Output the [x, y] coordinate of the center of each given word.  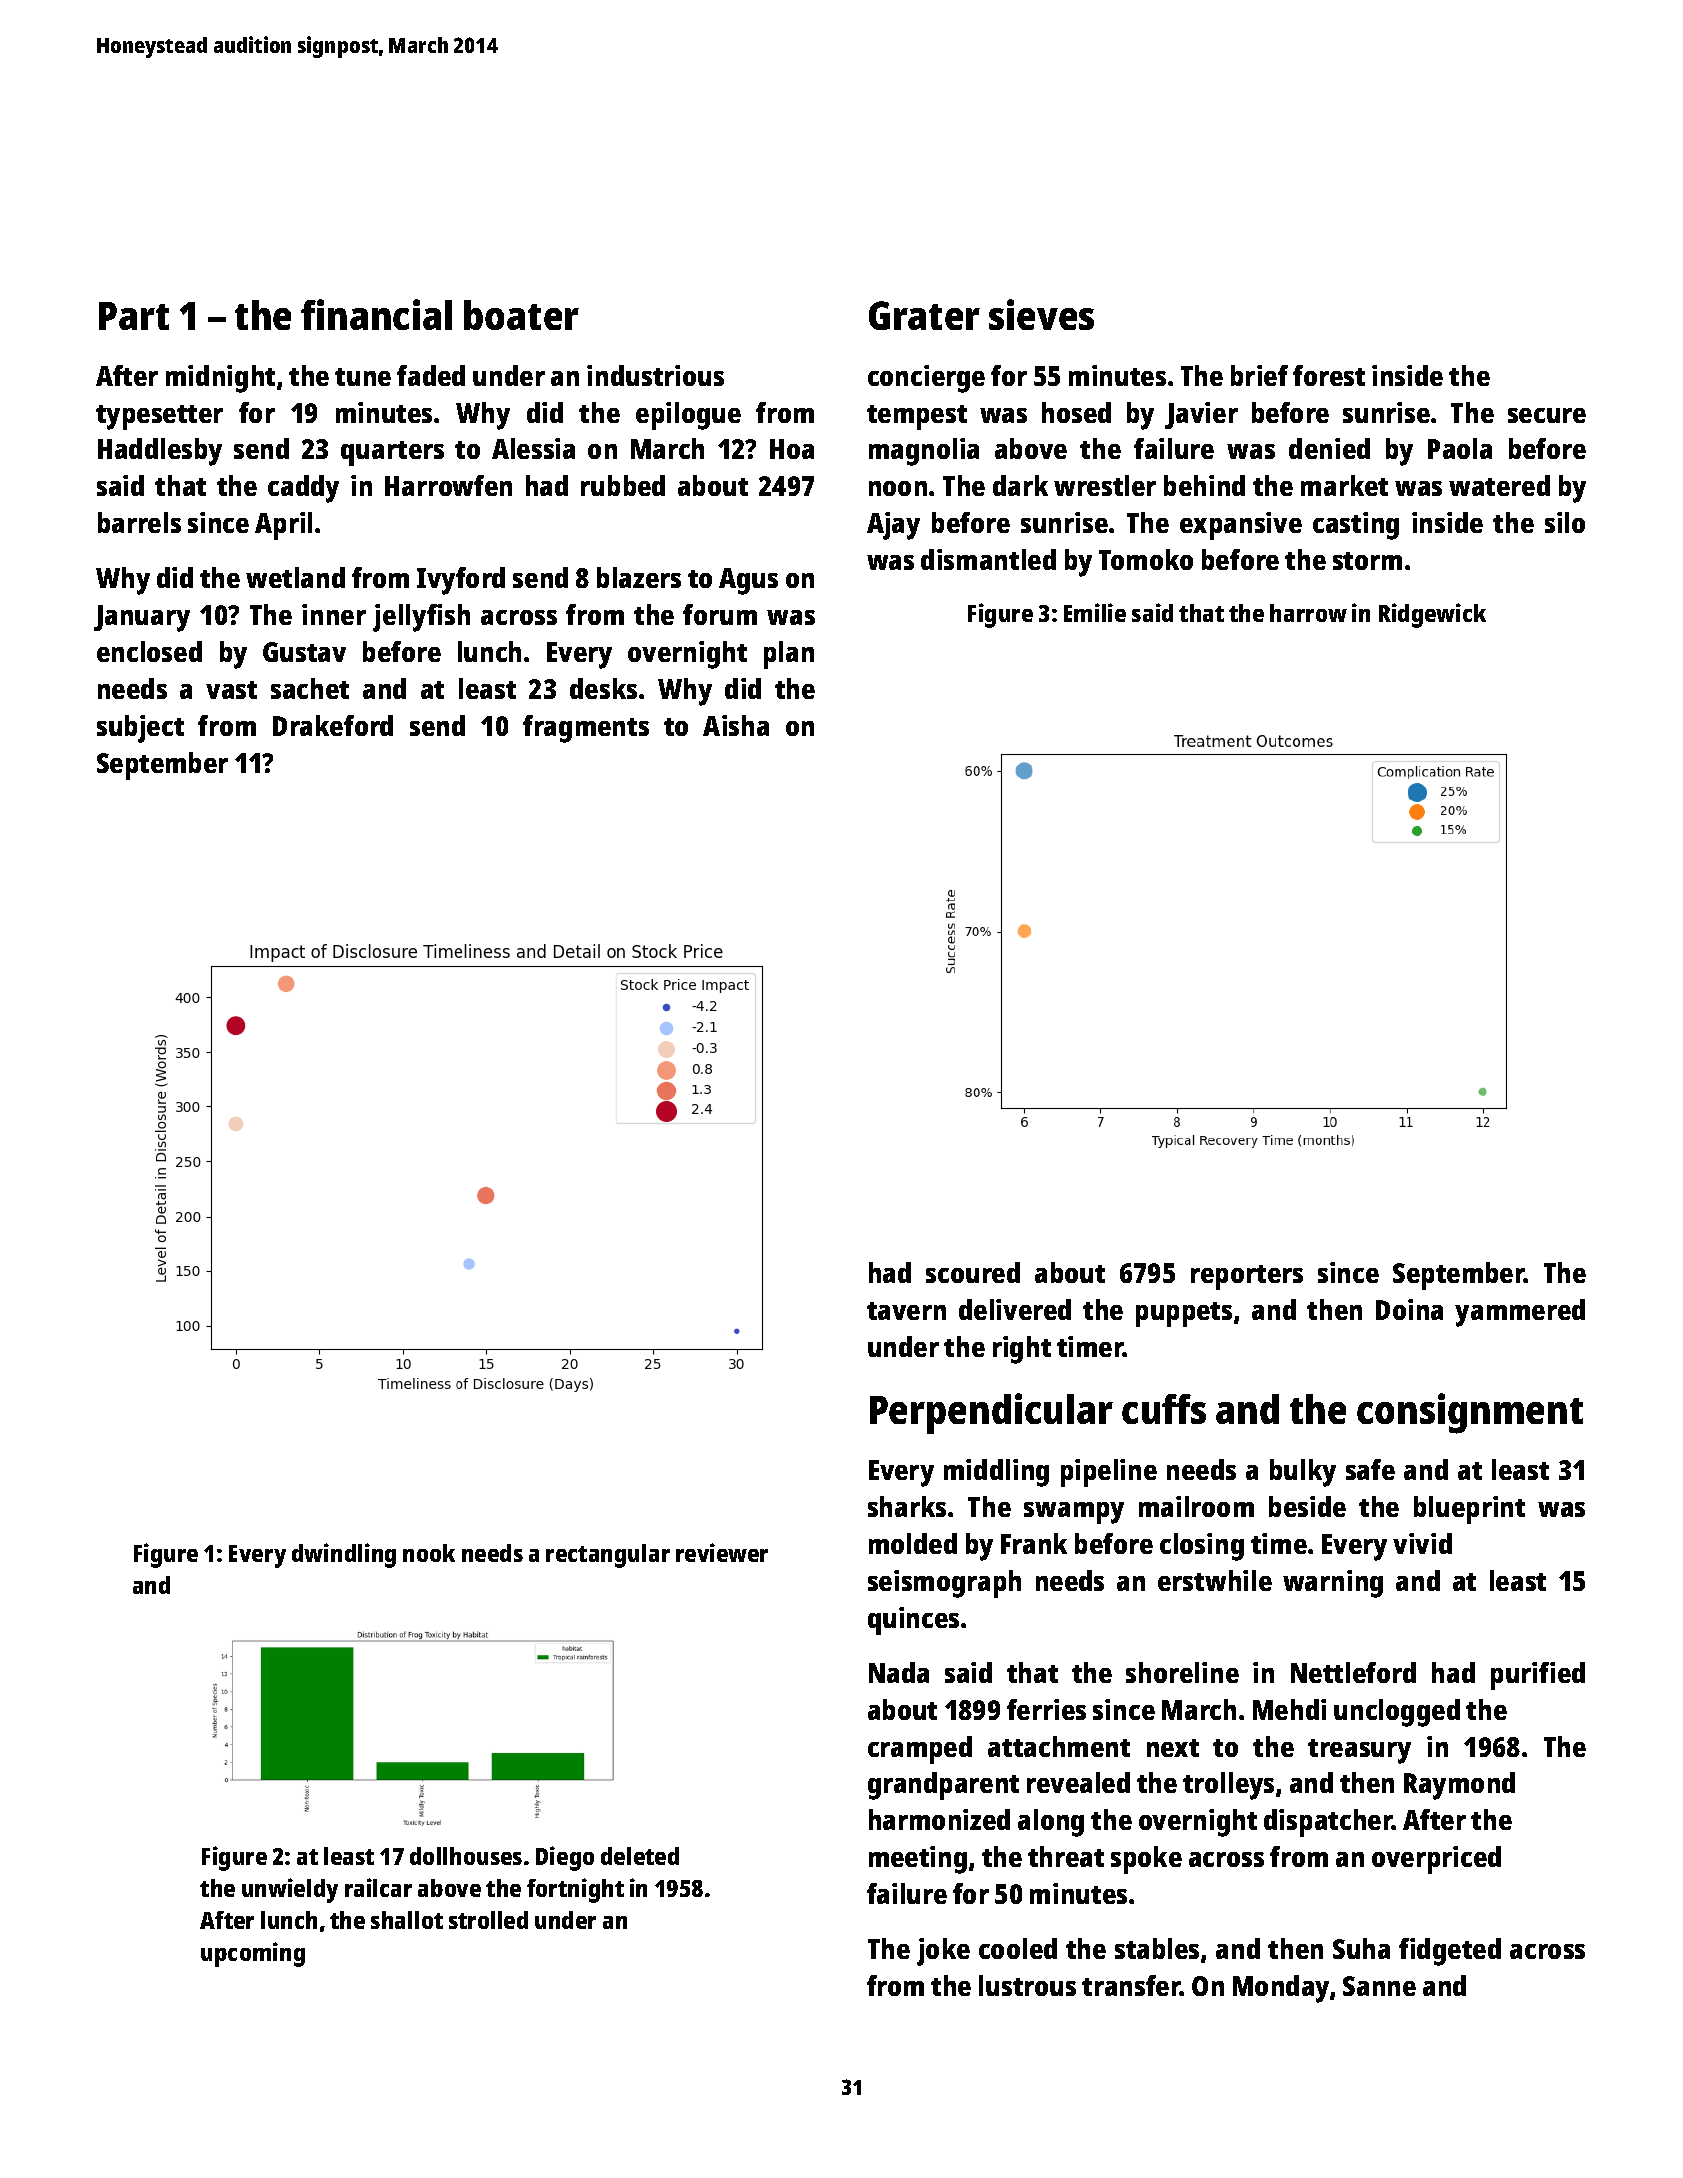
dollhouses [466, 1856]
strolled [488, 1920]
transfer [1131, 1985]
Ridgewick [1432, 615]
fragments [586, 729]
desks [603, 688]
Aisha [736, 725]
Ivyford [461, 581]
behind [1204, 485]
